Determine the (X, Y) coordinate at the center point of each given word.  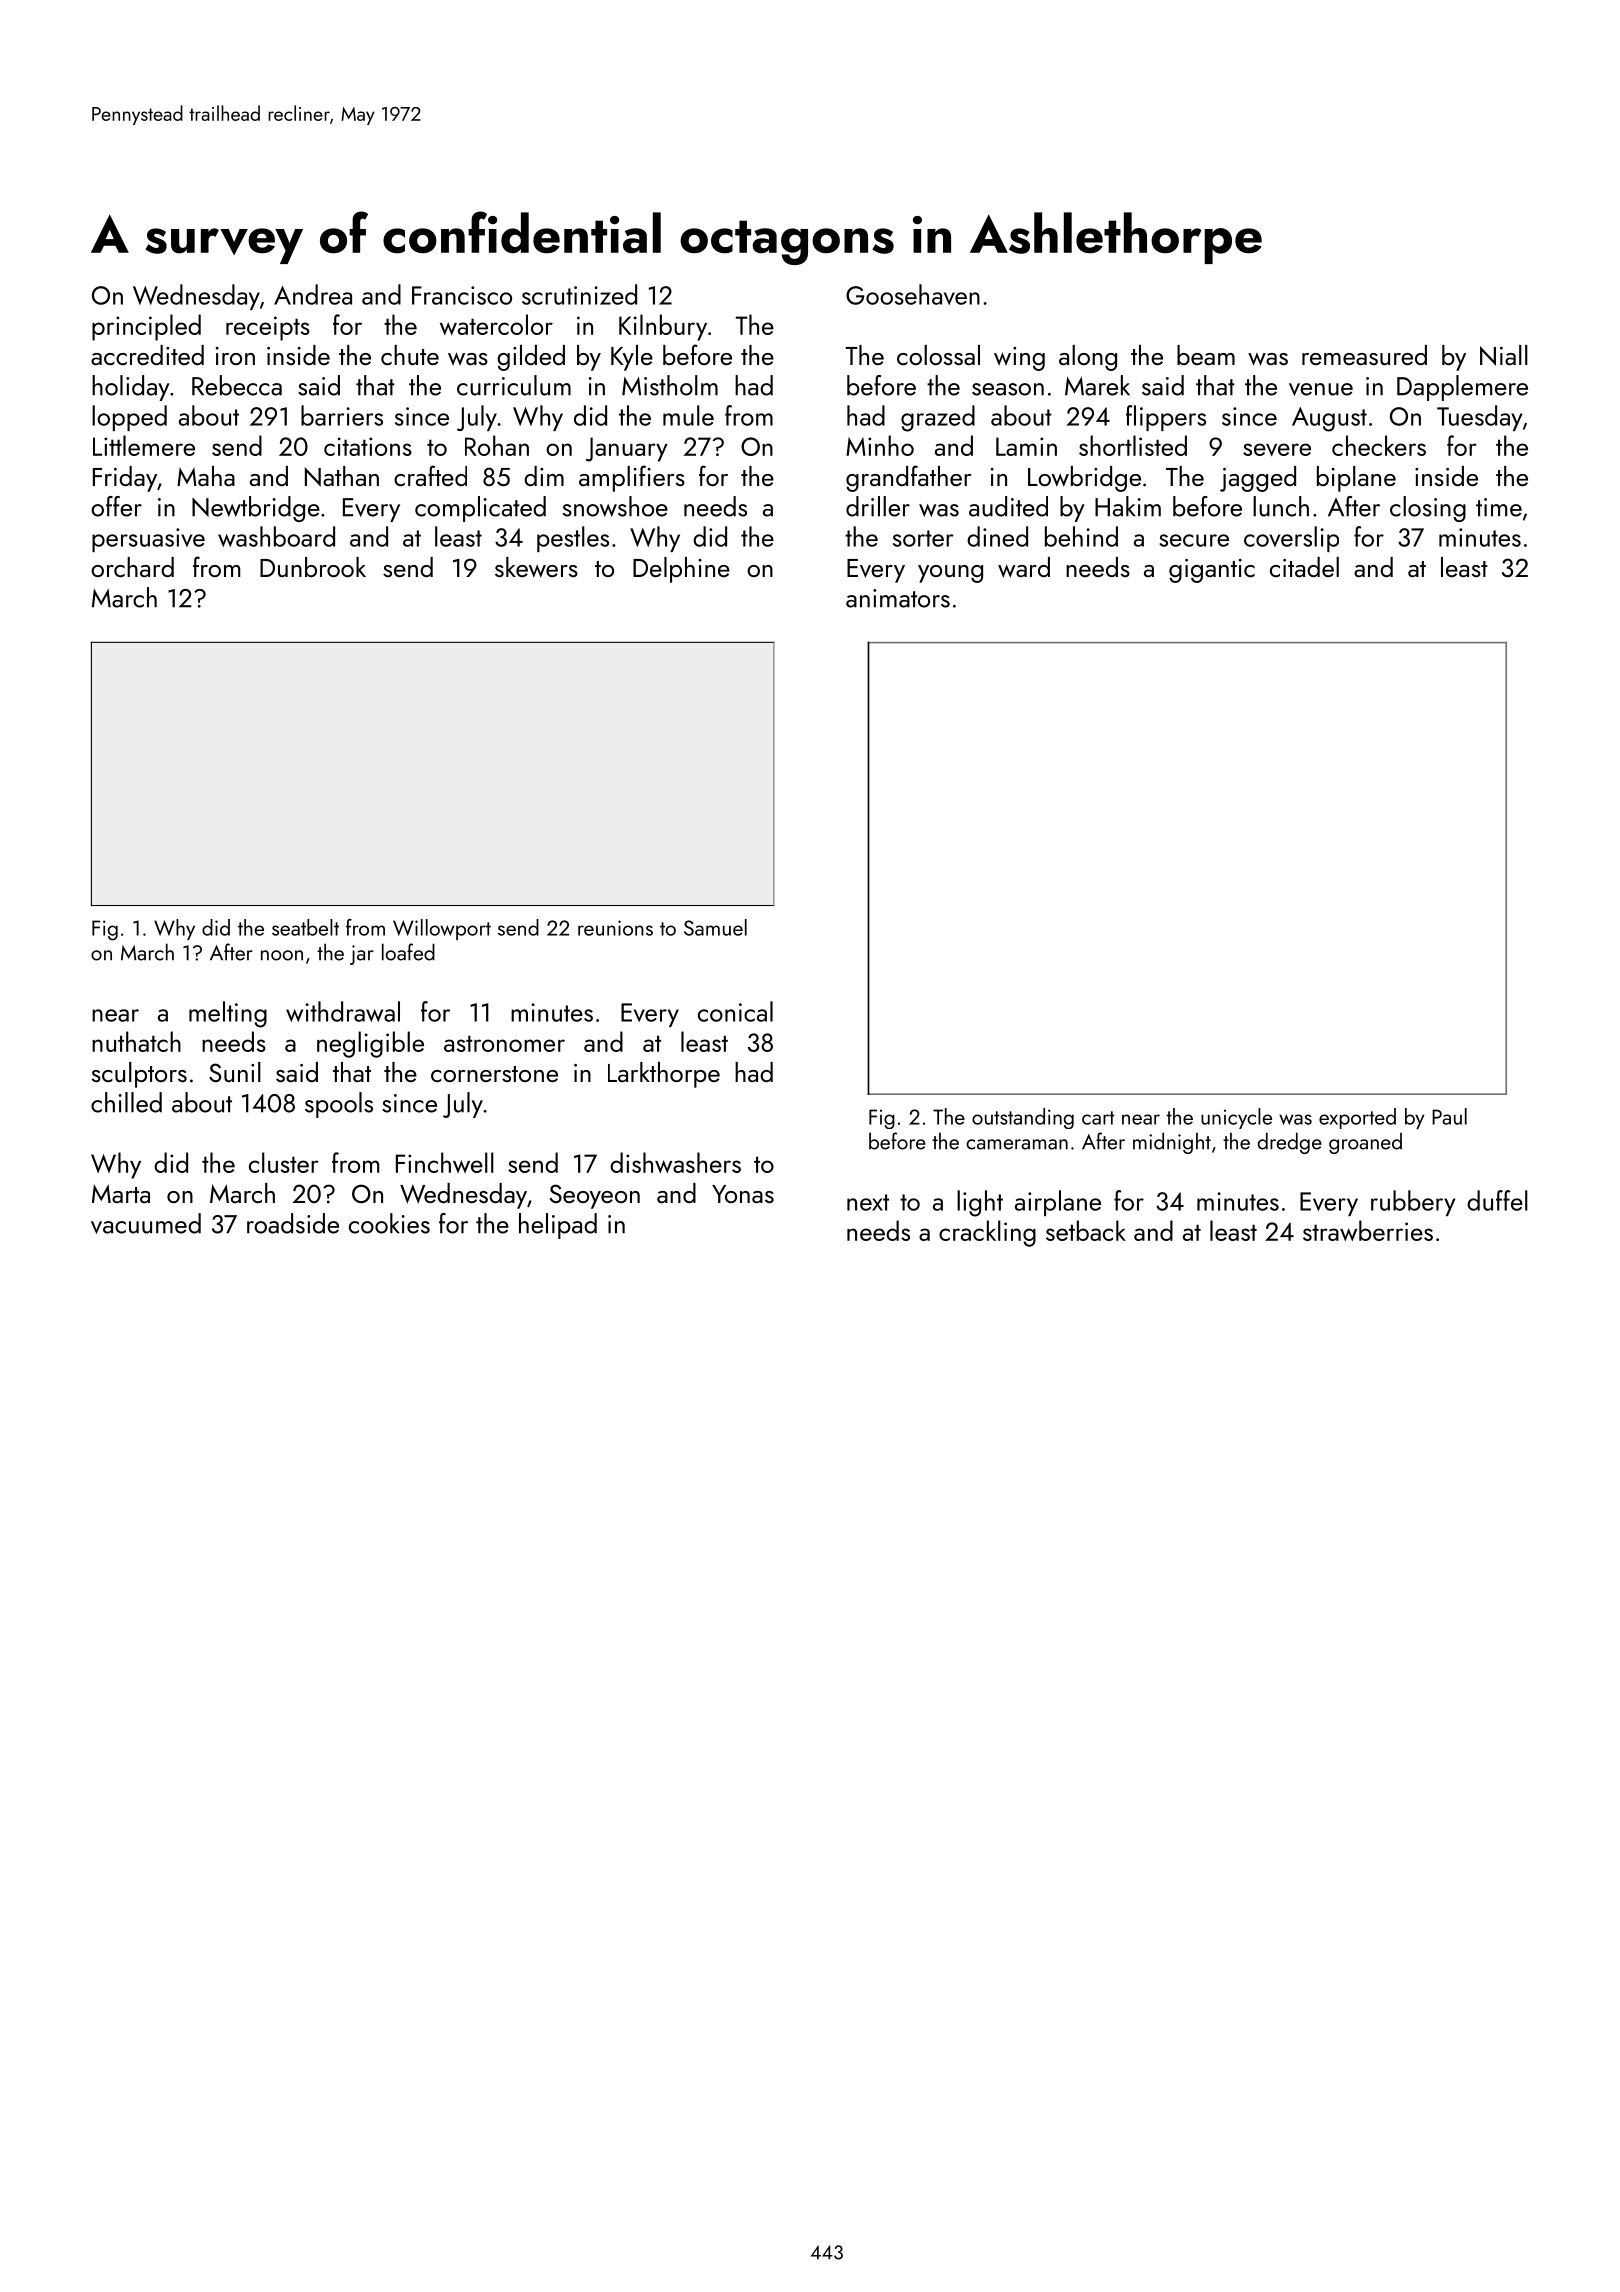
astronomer (504, 1043)
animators (898, 598)
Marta (121, 1193)
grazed (938, 418)
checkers (1379, 445)
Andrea (313, 294)
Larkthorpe (664, 1075)
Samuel (715, 927)
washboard (276, 536)
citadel (1304, 567)
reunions (615, 928)
